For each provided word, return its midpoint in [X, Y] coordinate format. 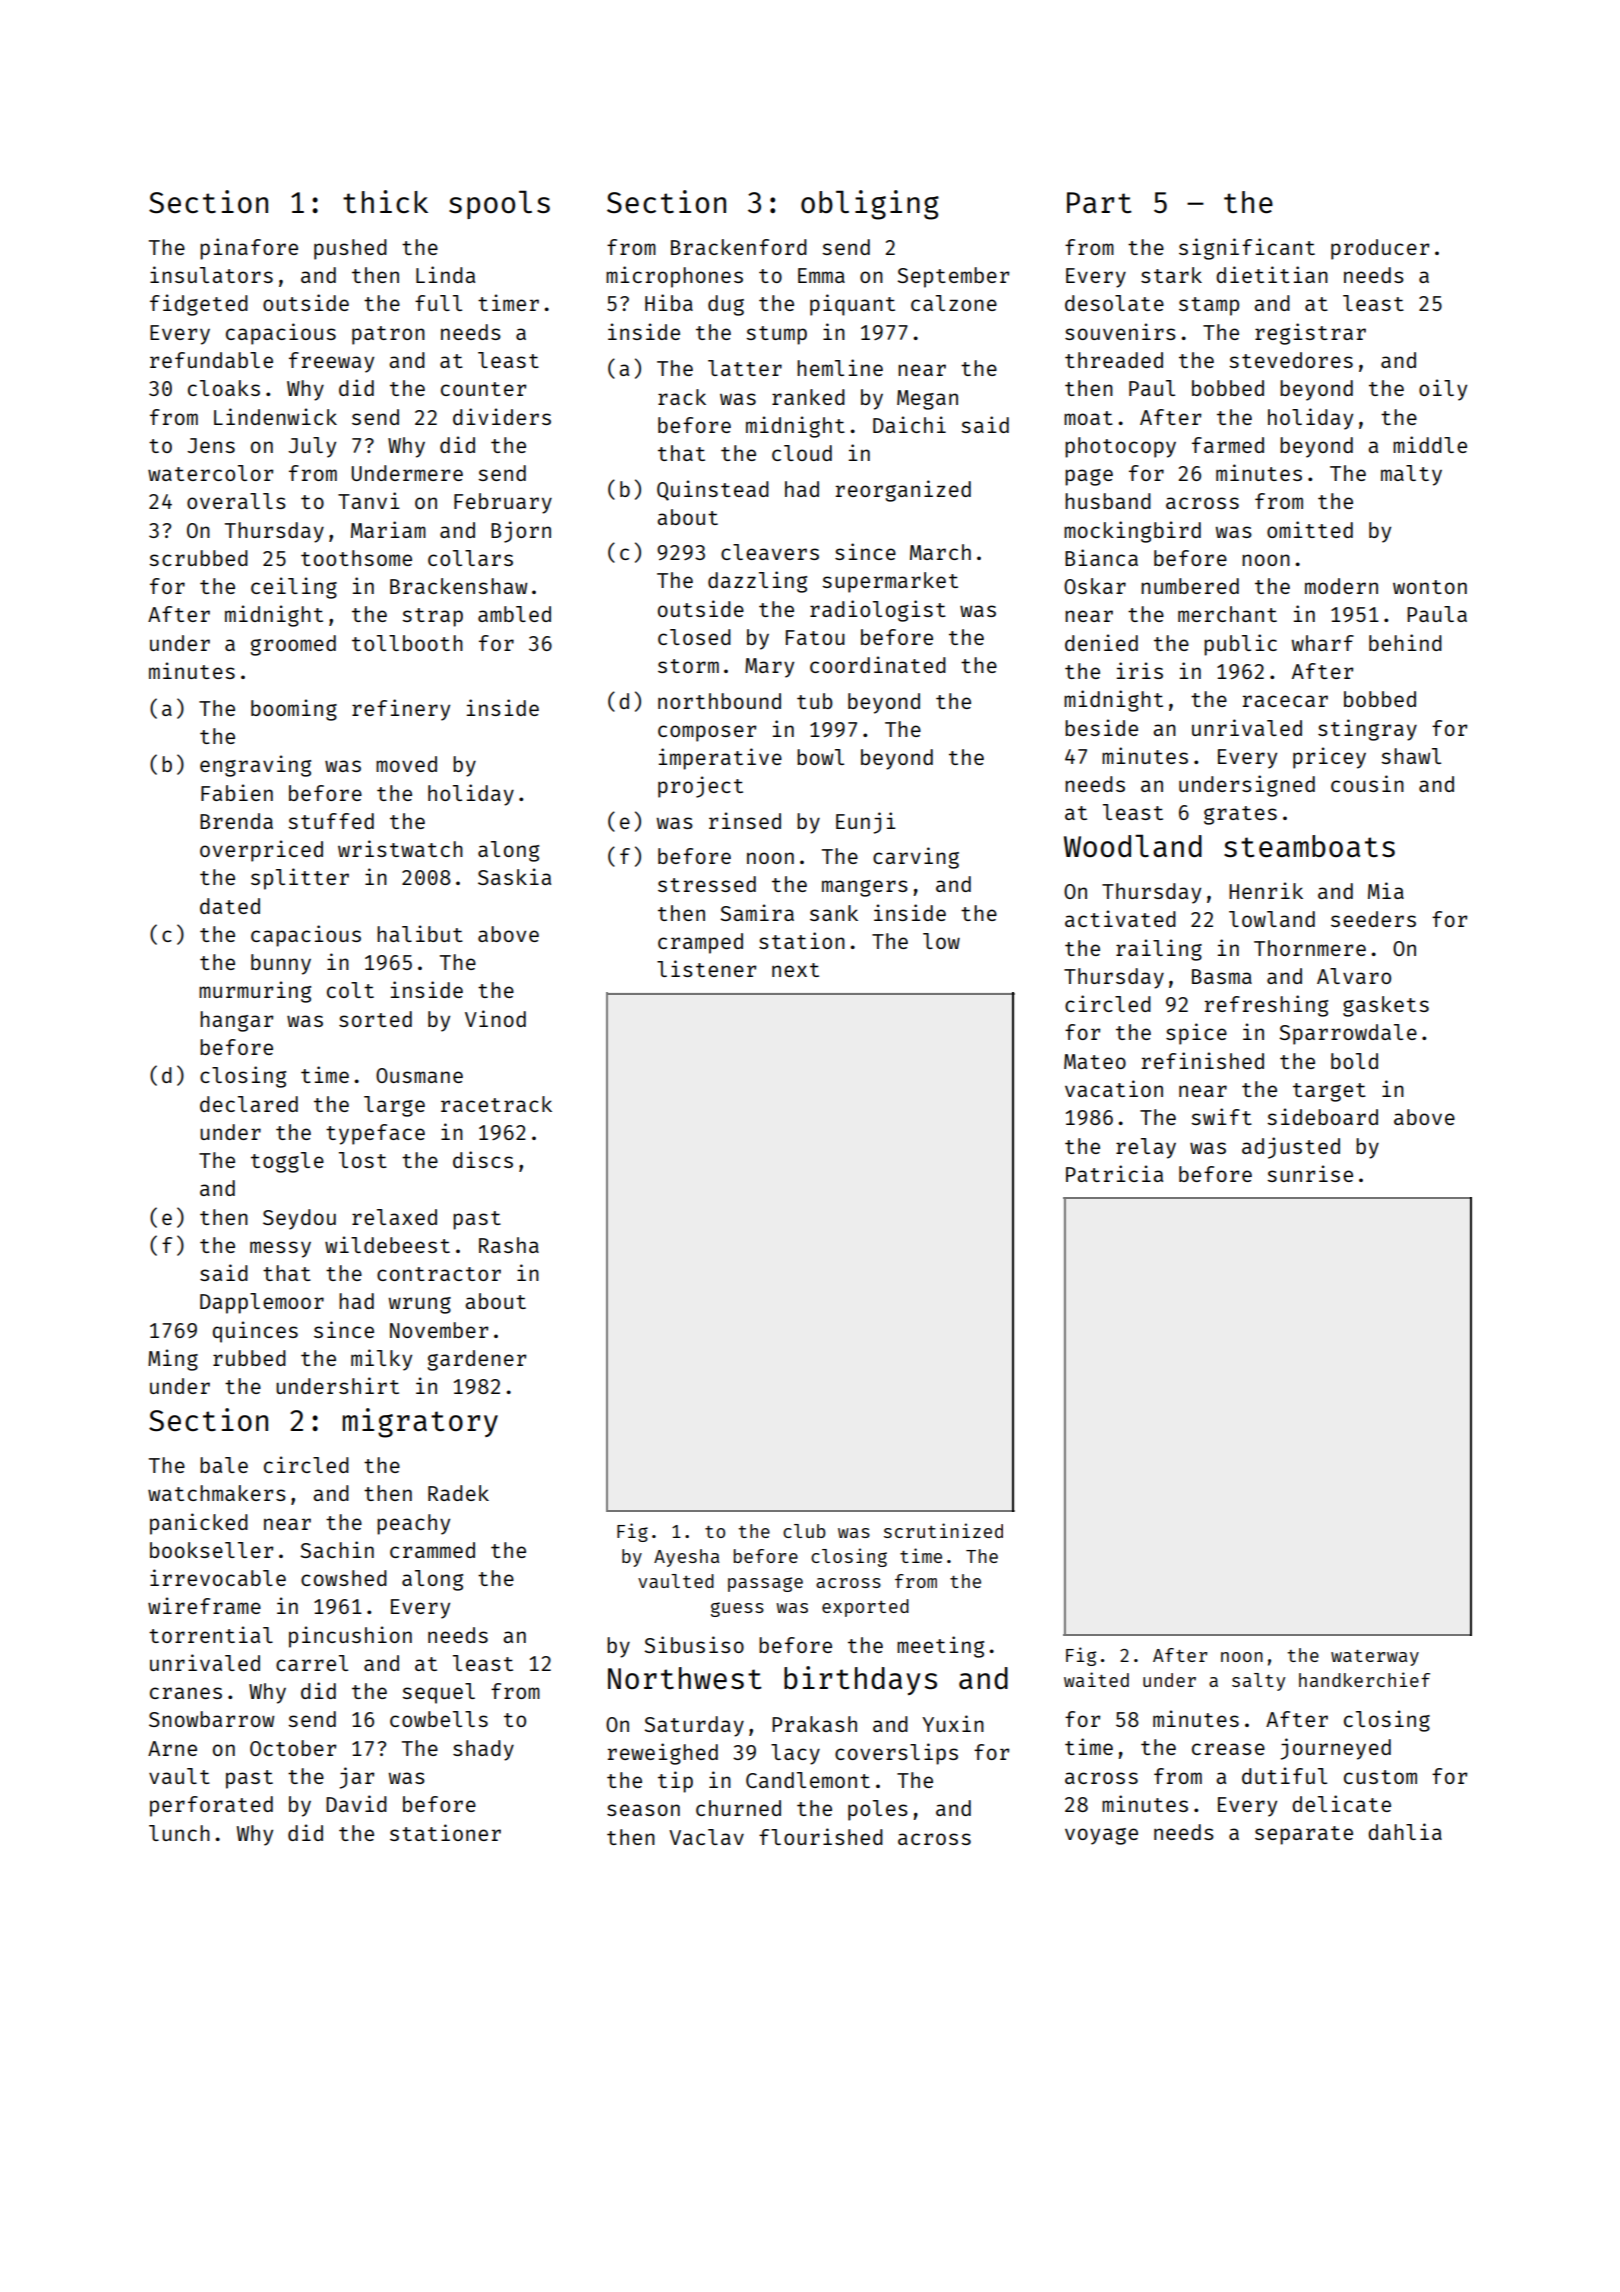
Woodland [1133, 846]
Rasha [509, 1245]
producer [1380, 249]
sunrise [1310, 1173]
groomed [293, 645]
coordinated [878, 664]
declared [249, 1104]
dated [230, 906]
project [700, 787]
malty [1411, 475]
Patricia [1114, 1173]
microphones [674, 277]
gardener [476, 1360]
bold [1354, 1061]
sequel [438, 1693]
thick [385, 201]
